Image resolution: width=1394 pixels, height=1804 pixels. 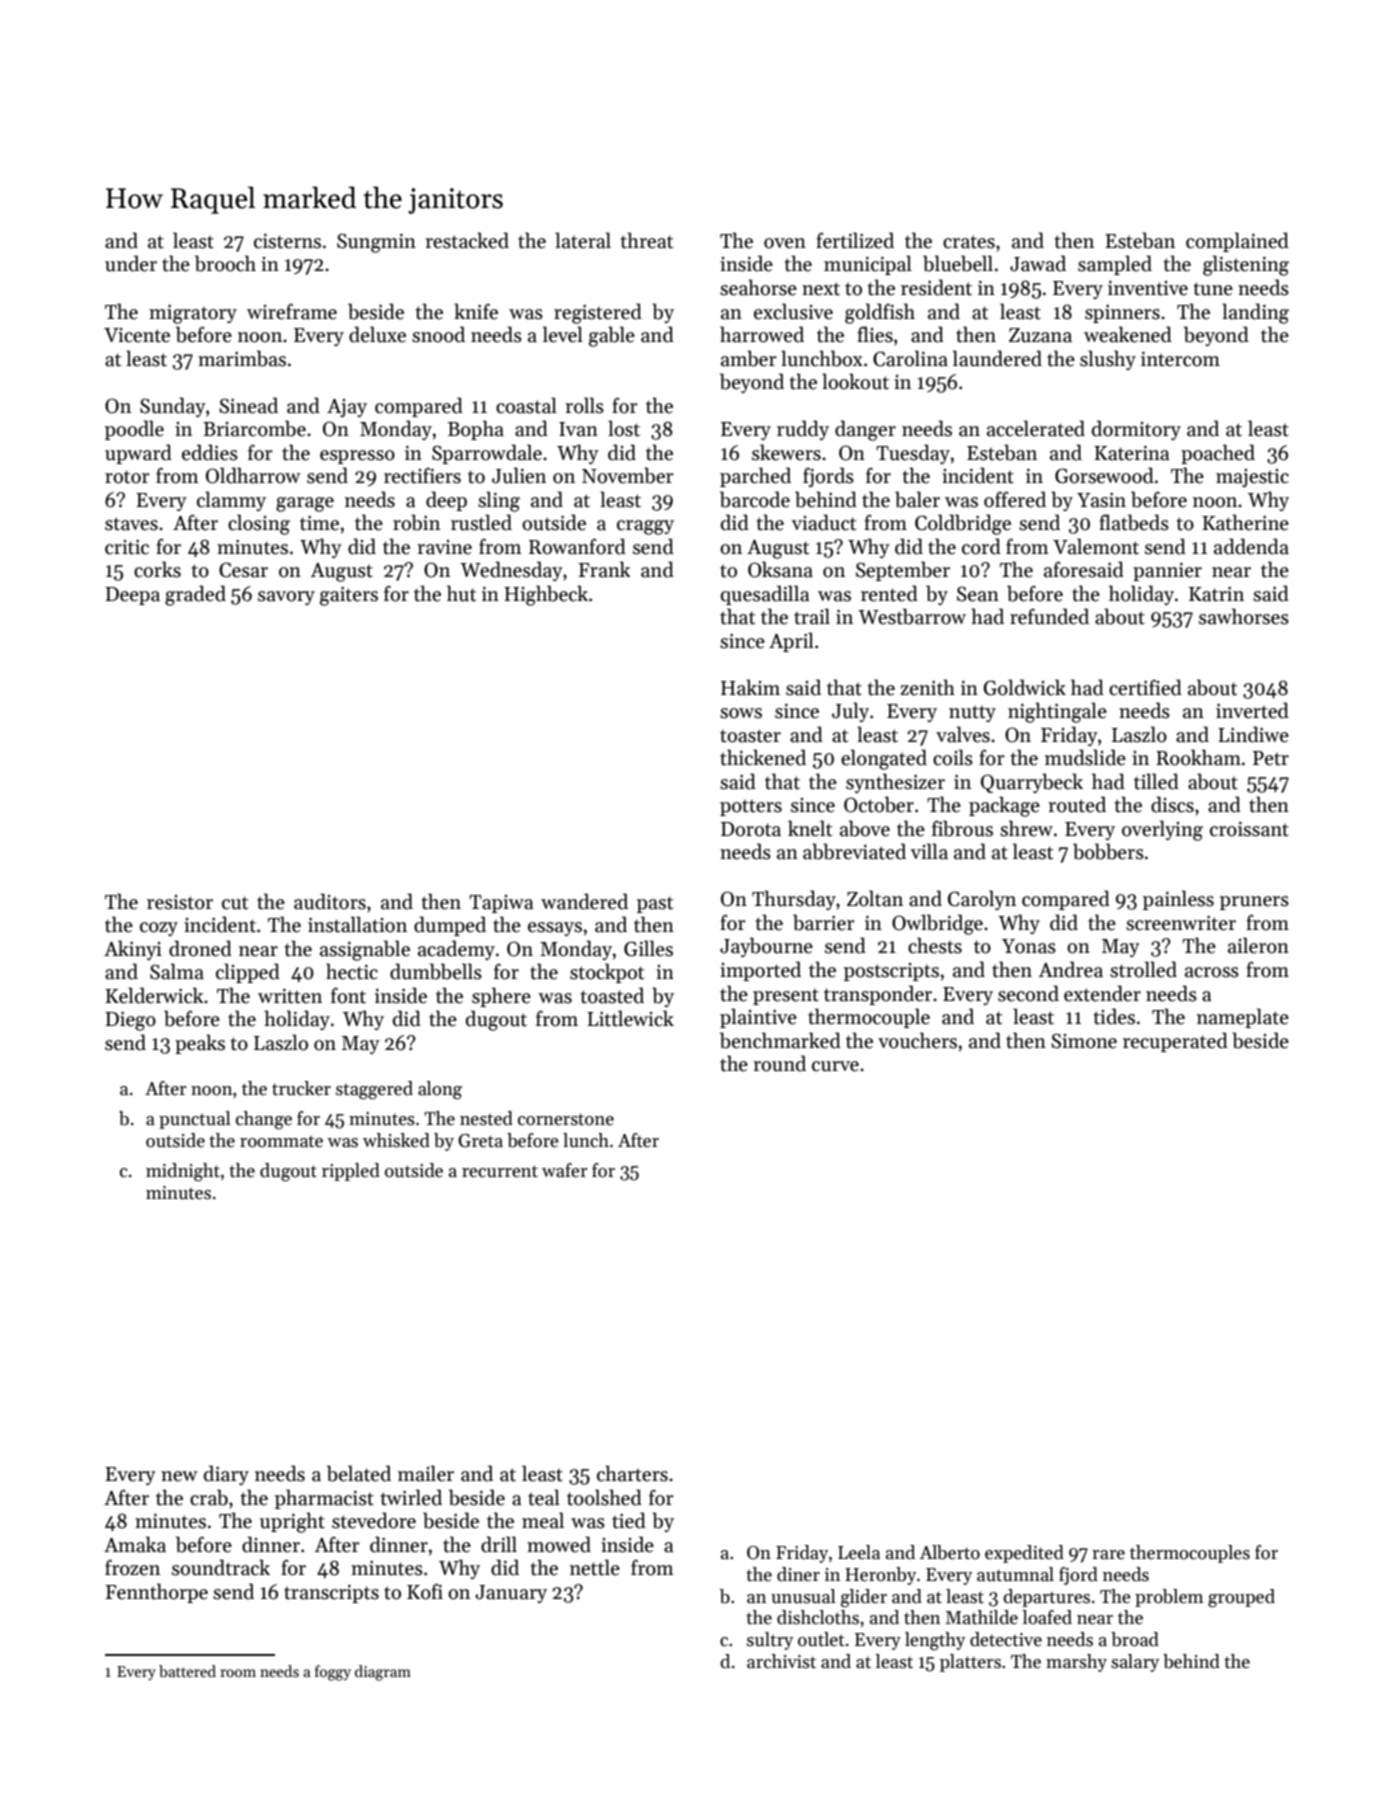 What do you see at coordinates (565, 1170) in the screenshot?
I see `wafer` at bounding box center [565, 1170].
